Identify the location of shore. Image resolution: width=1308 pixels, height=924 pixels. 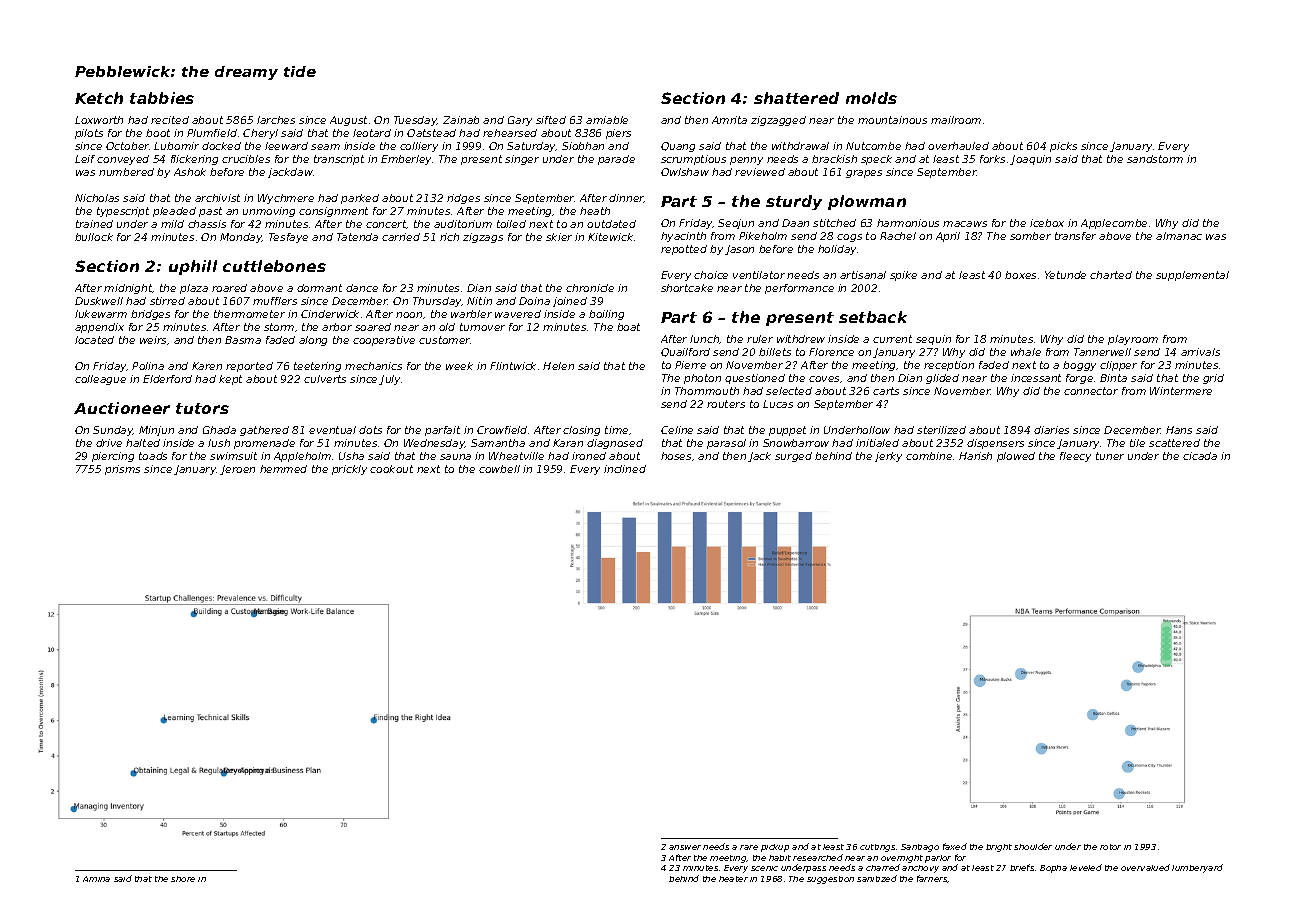
(183, 879).
